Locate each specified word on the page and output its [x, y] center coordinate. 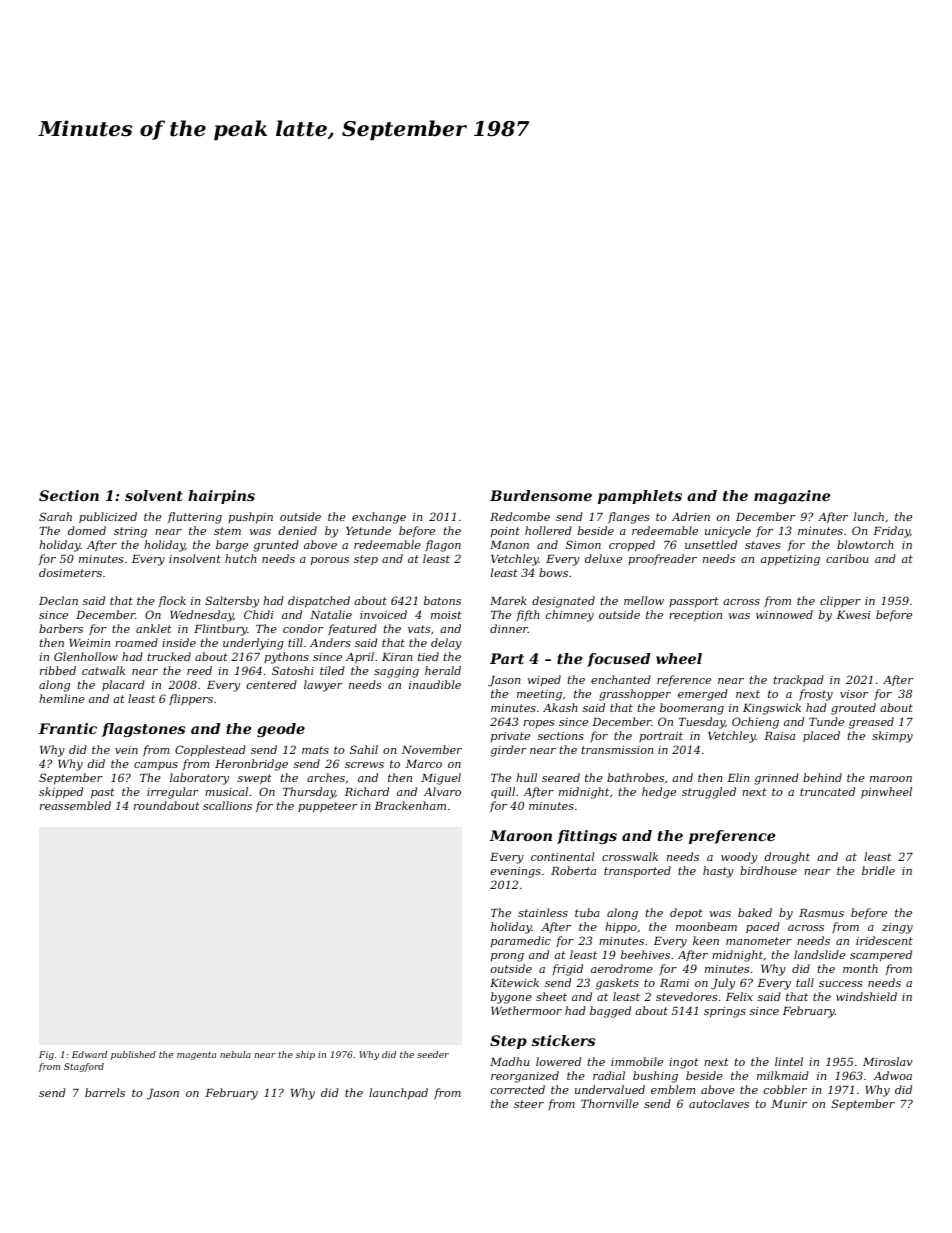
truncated [827, 791]
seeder [433, 1054]
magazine [792, 497]
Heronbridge [251, 765]
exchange [379, 518]
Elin [738, 777]
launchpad [398, 1094]
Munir [789, 1104]
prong [507, 957]
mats [315, 750]
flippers [191, 700]
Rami [674, 983]
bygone [511, 998]
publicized [108, 518]
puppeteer [328, 807]
